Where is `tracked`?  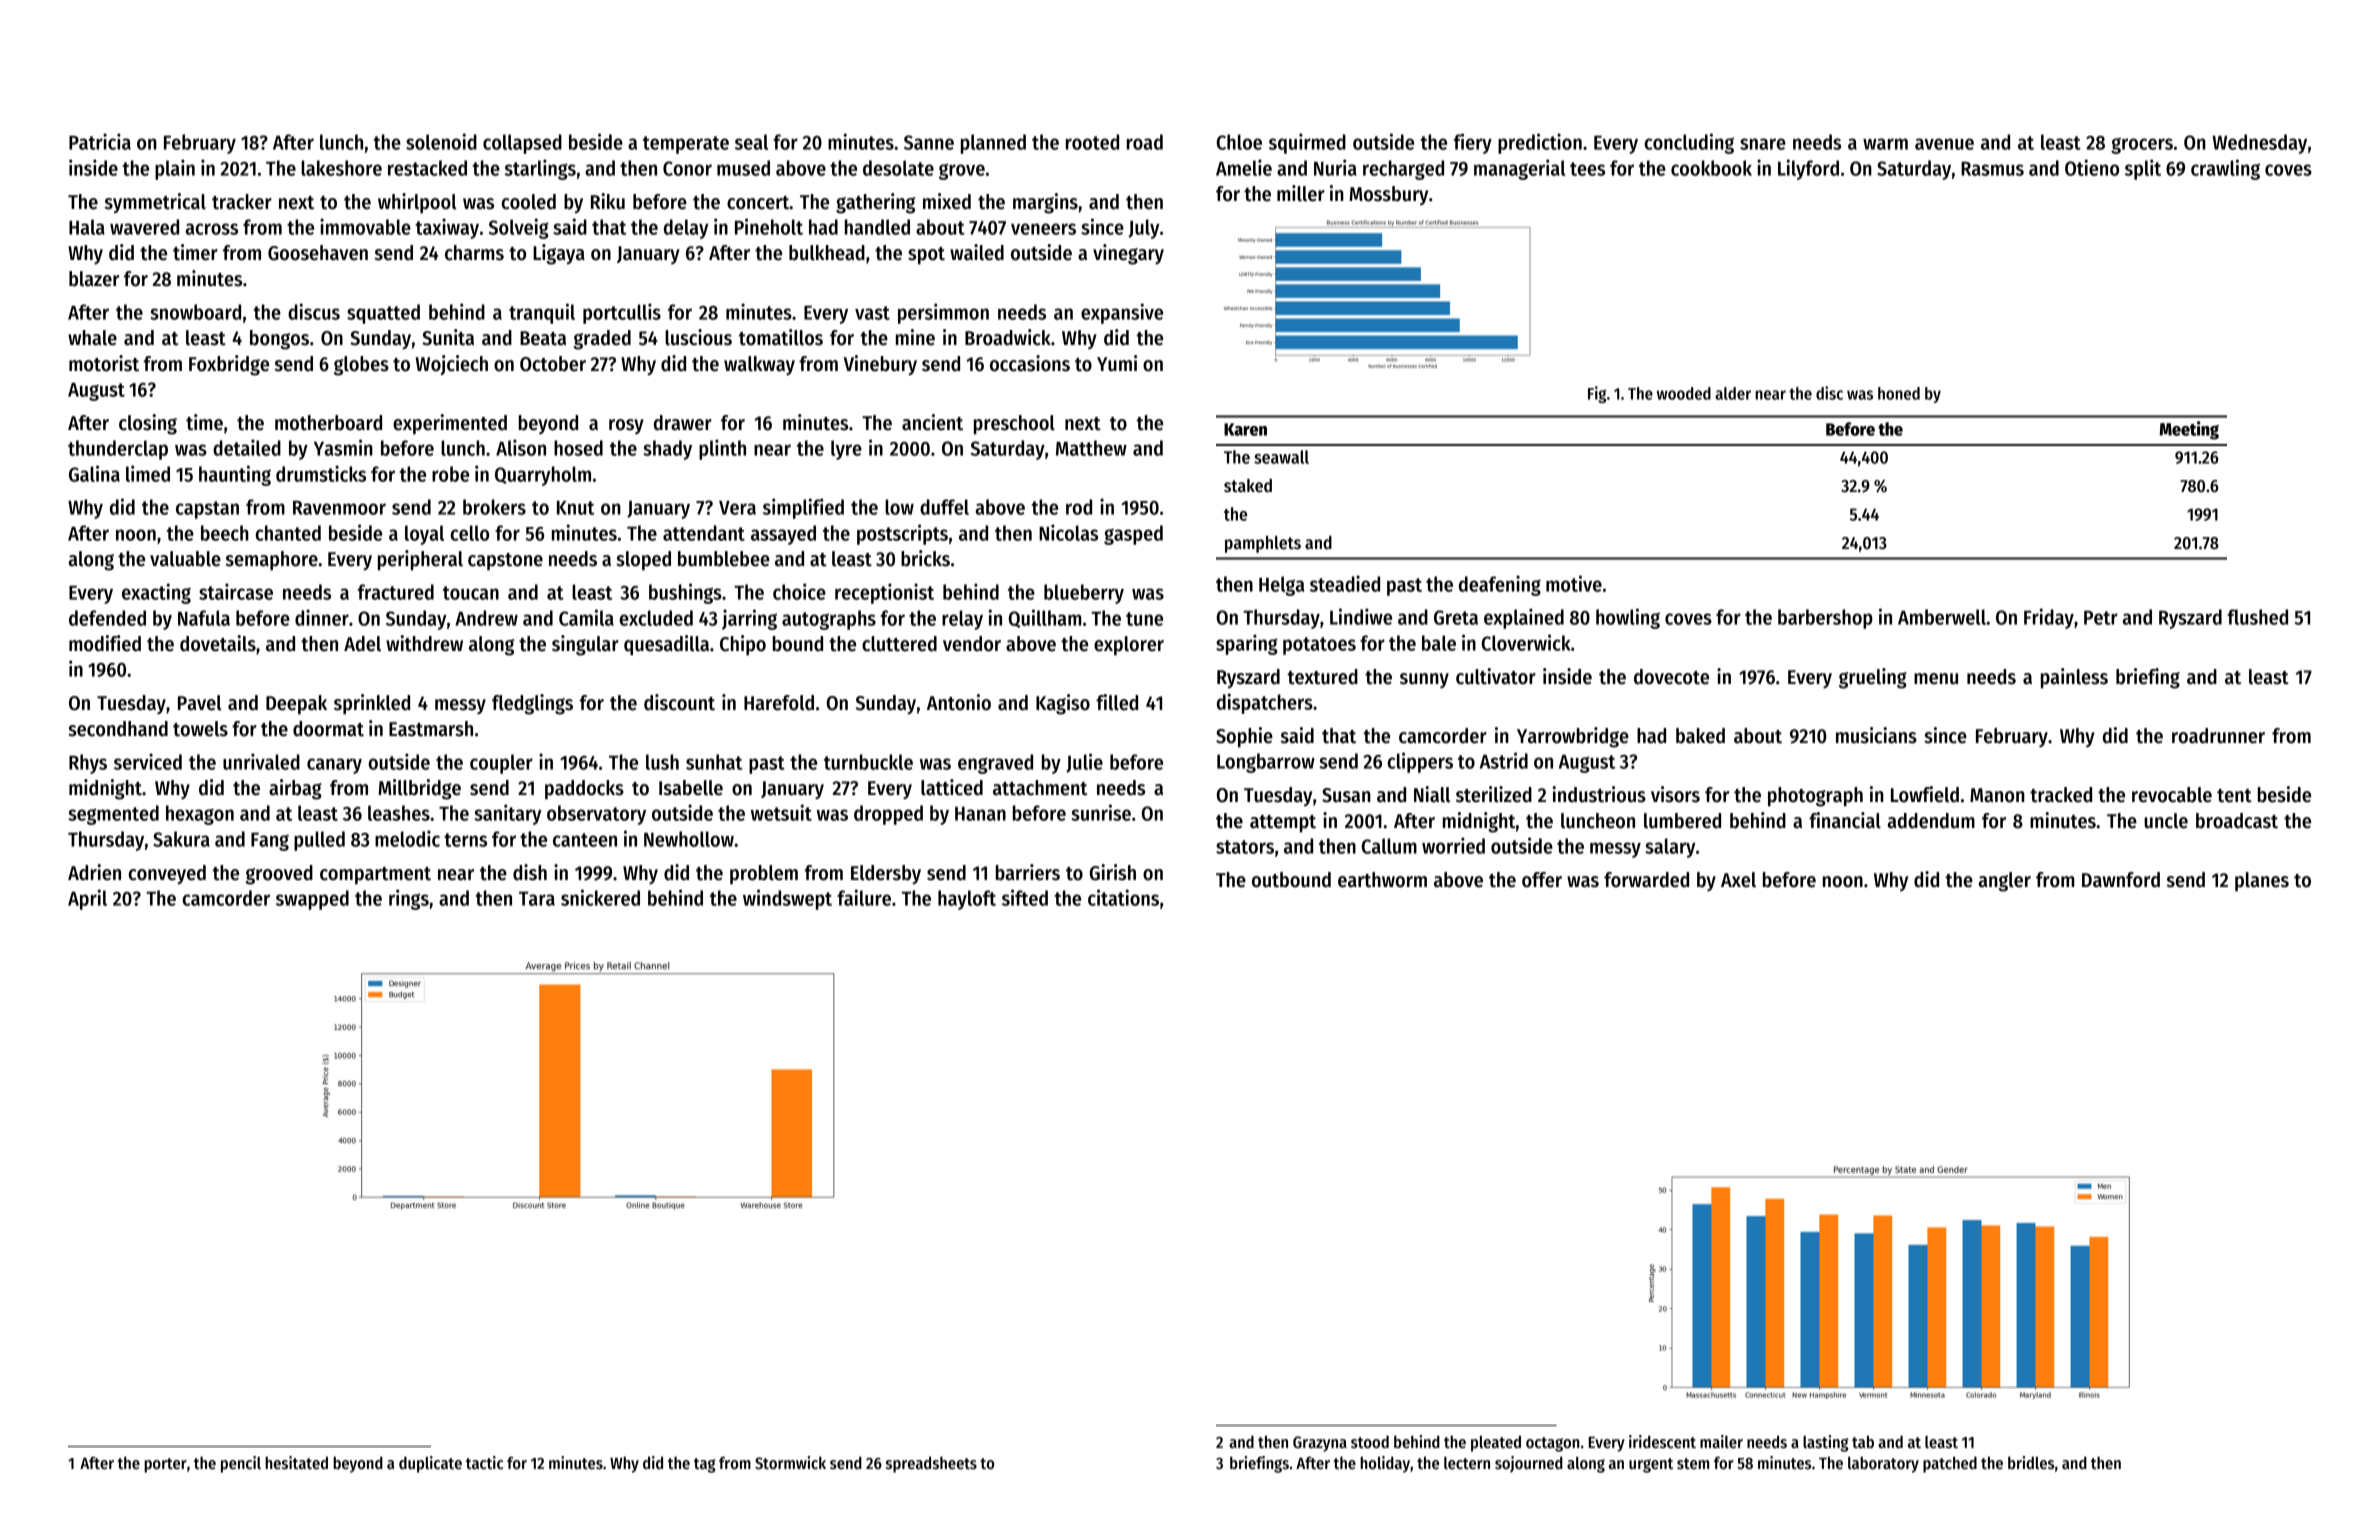 tracked is located at coordinates (2061, 795).
